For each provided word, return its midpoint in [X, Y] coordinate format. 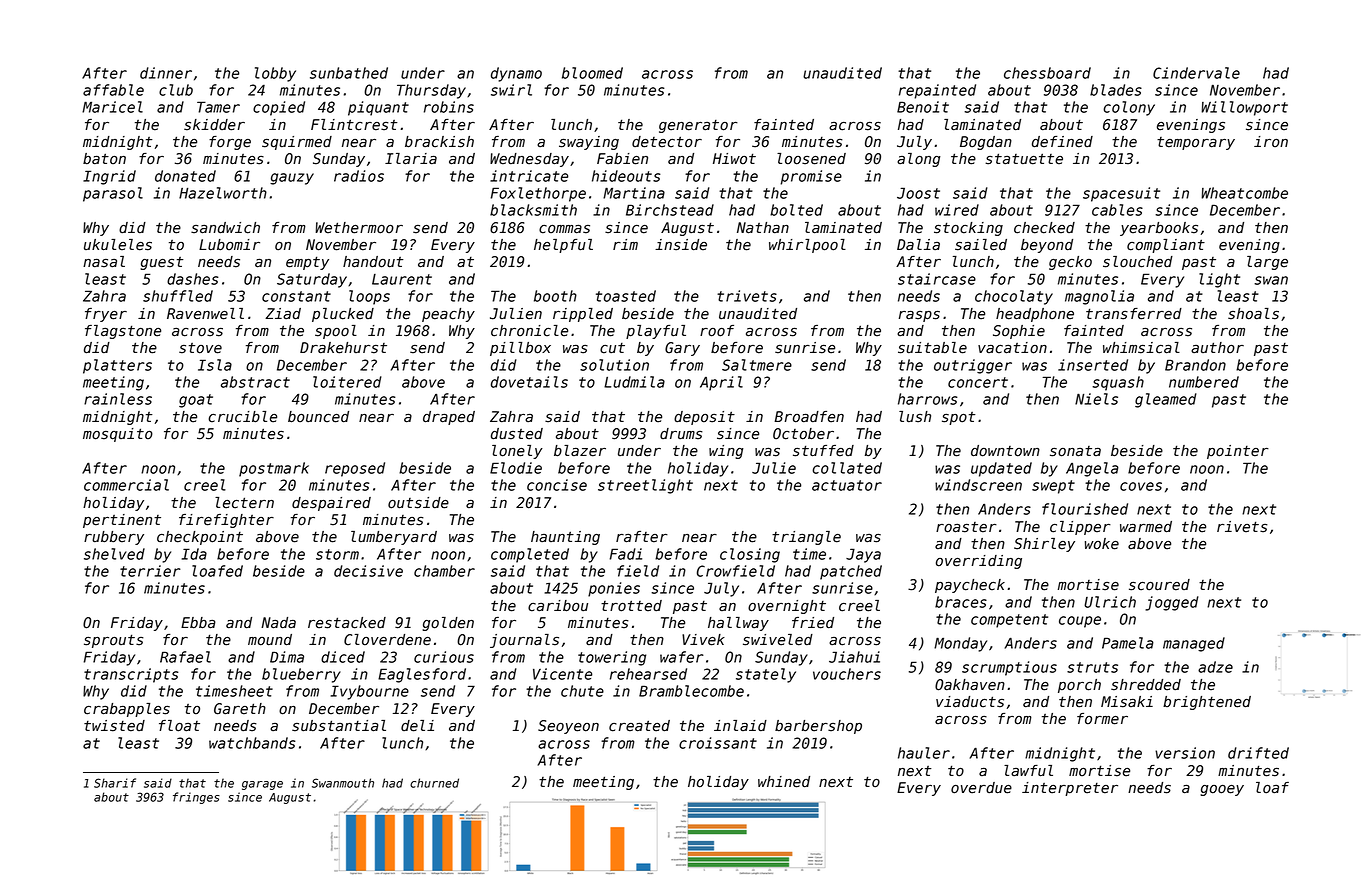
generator [698, 126]
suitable [932, 348]
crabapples [127, 710]
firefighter [226, 521]
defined [1062, 142]
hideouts [626, 176]
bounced [318, 417]
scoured [1159, 585]
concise [557, 485]
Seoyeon [568, 727]
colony [1129, 108]
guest [162, 263]
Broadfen [809, 417]
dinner [166, 73]
